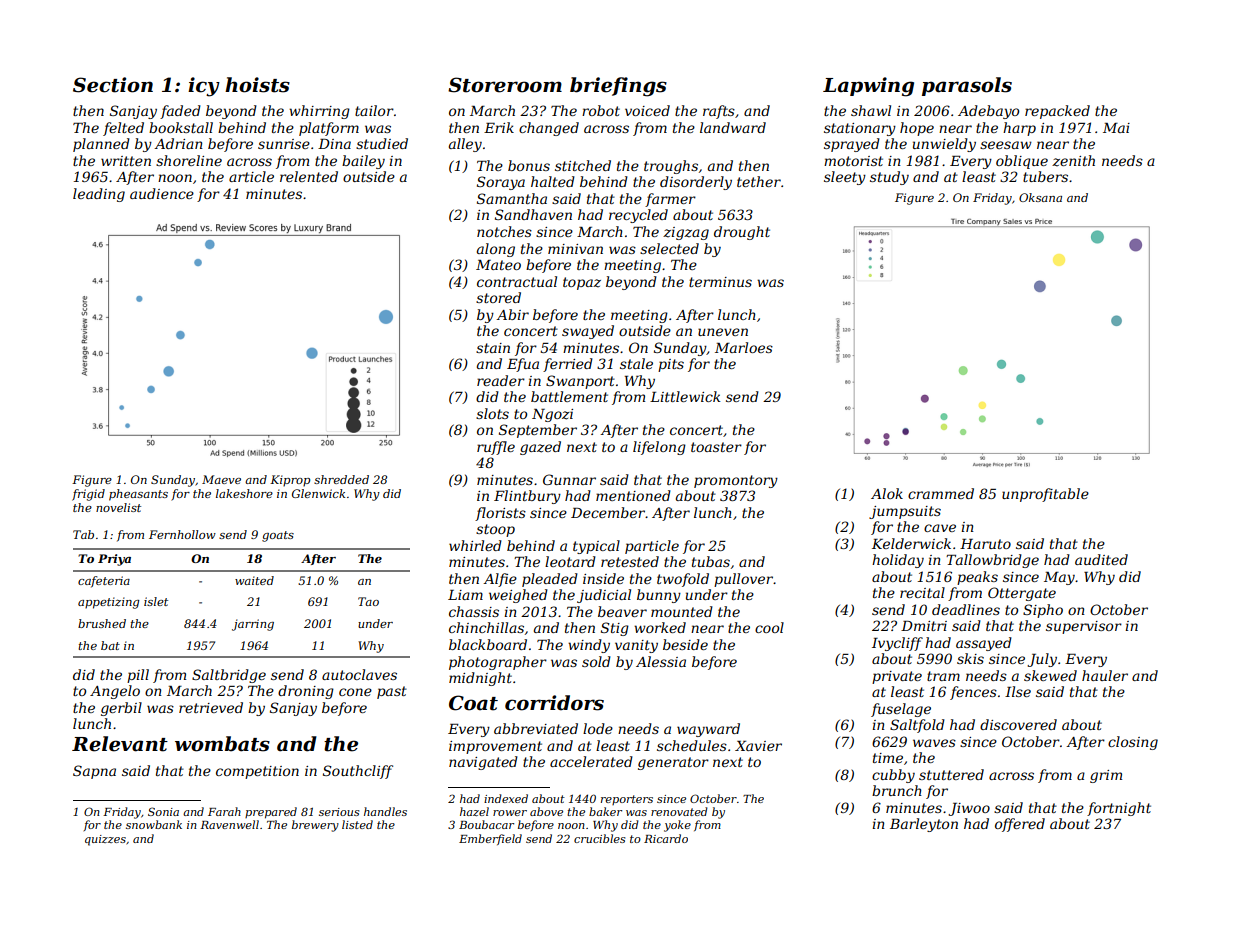 The height and width of the screenshot is (952, 1233). Describe the element at coordinates (492, 413) in the screenshot. I see `slots` at that location.
